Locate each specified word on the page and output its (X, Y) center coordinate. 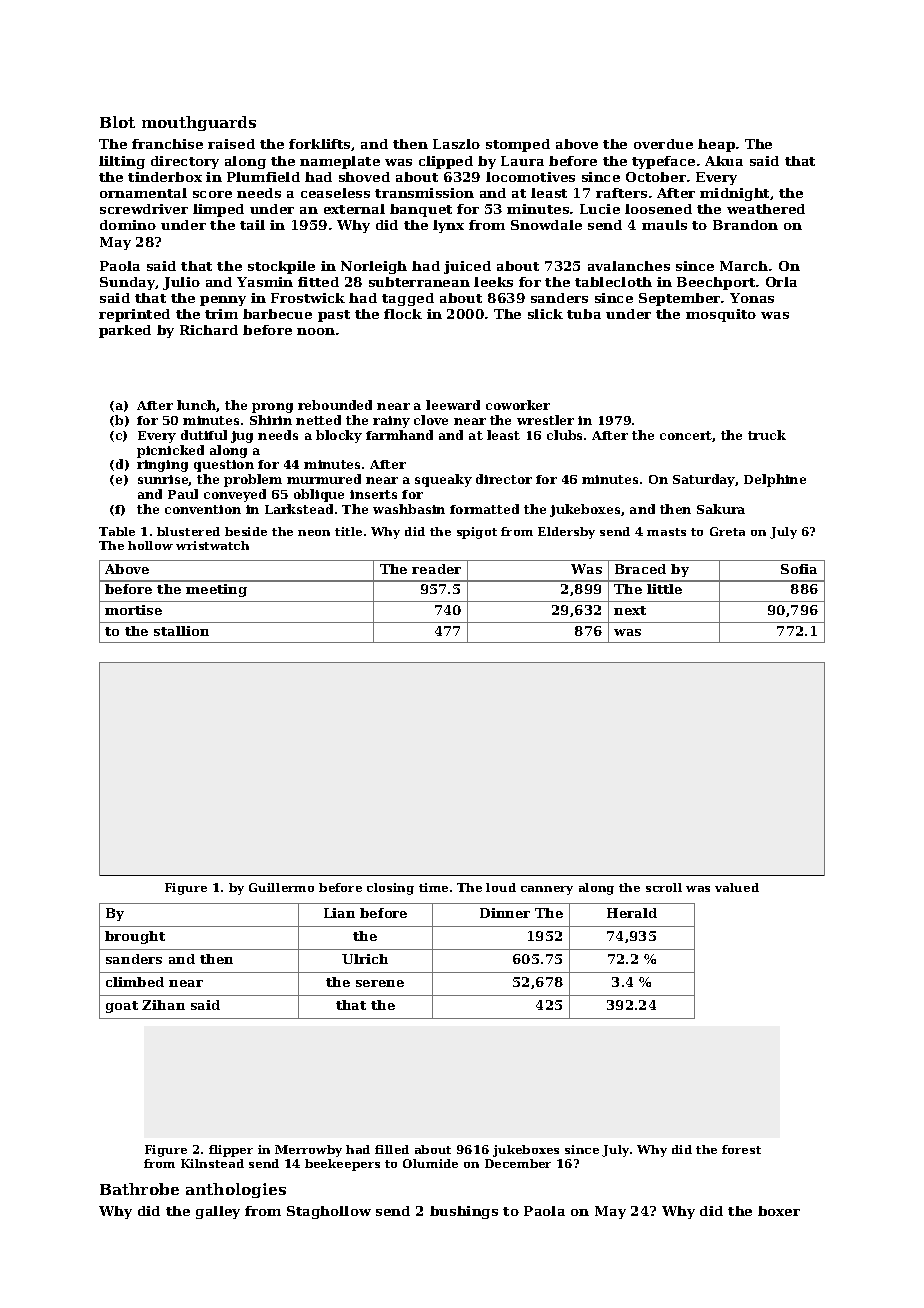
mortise (133, 610)
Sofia (799, 569)
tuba (584, 314)
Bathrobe (139, 1189)
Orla (781, 282)
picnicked (170, 451)
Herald (632, 913)
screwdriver (144, 209)
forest (741, 1149)
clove (431, 420)
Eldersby (566, 533)
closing (390, 889)
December (518, 1163)
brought (135, 937)
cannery (547, 890)
